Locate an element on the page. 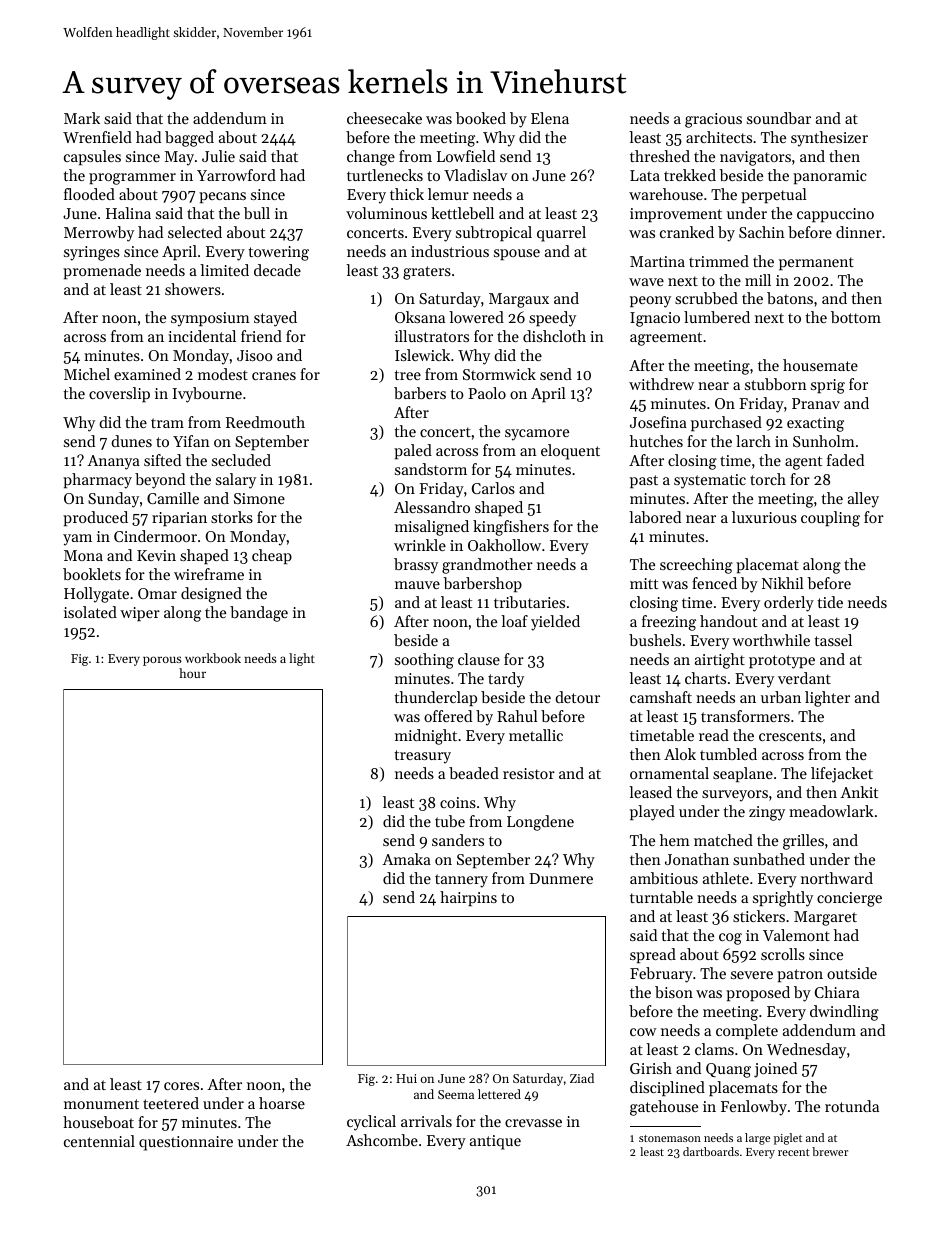 This image has width=952, height=1233. booked is located at coordinates (481, 118).
